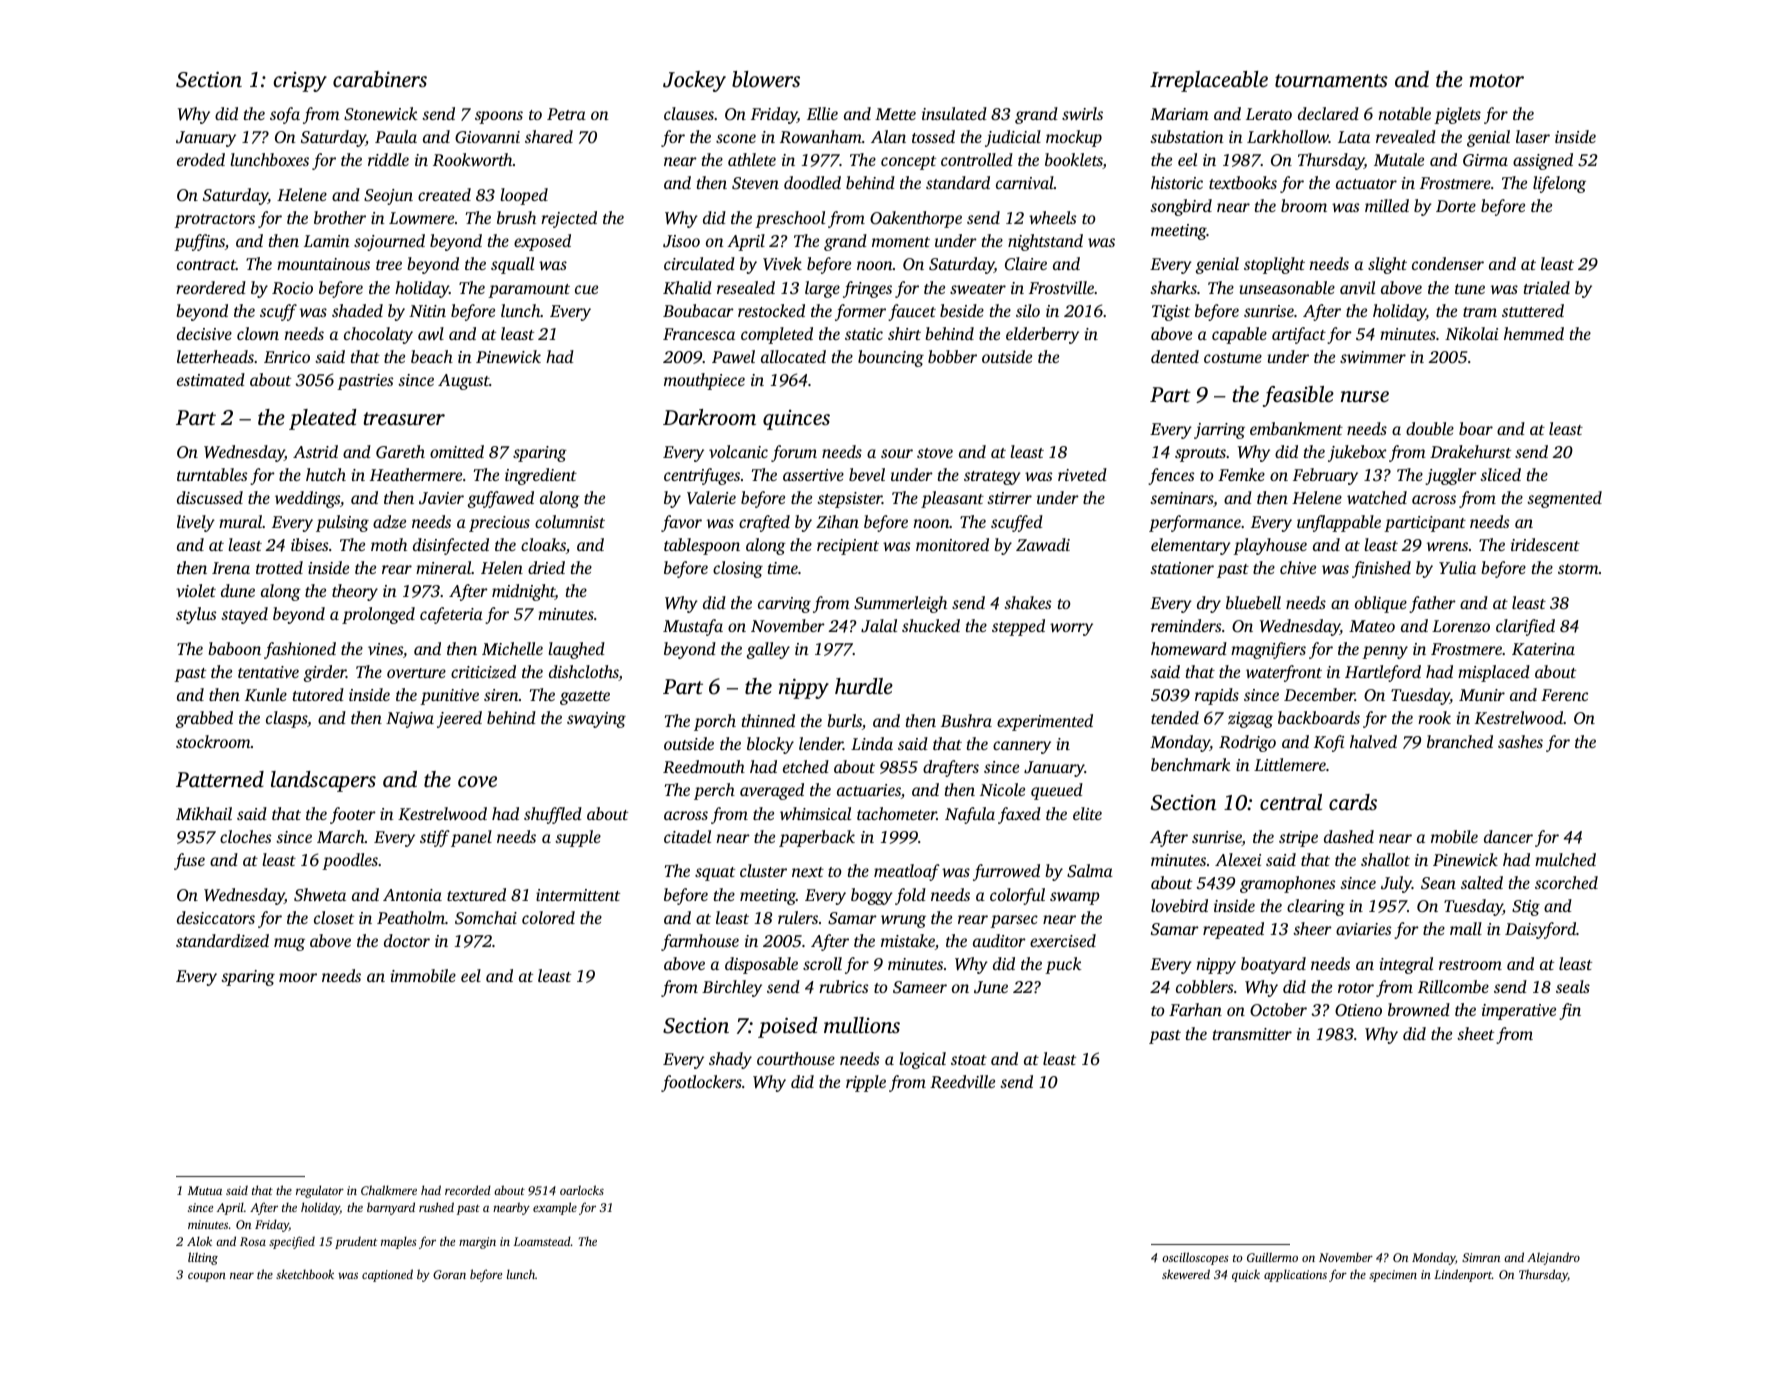  Describe the element at coordinates (468, 1190) in the page. I see `recorded` at that location.
